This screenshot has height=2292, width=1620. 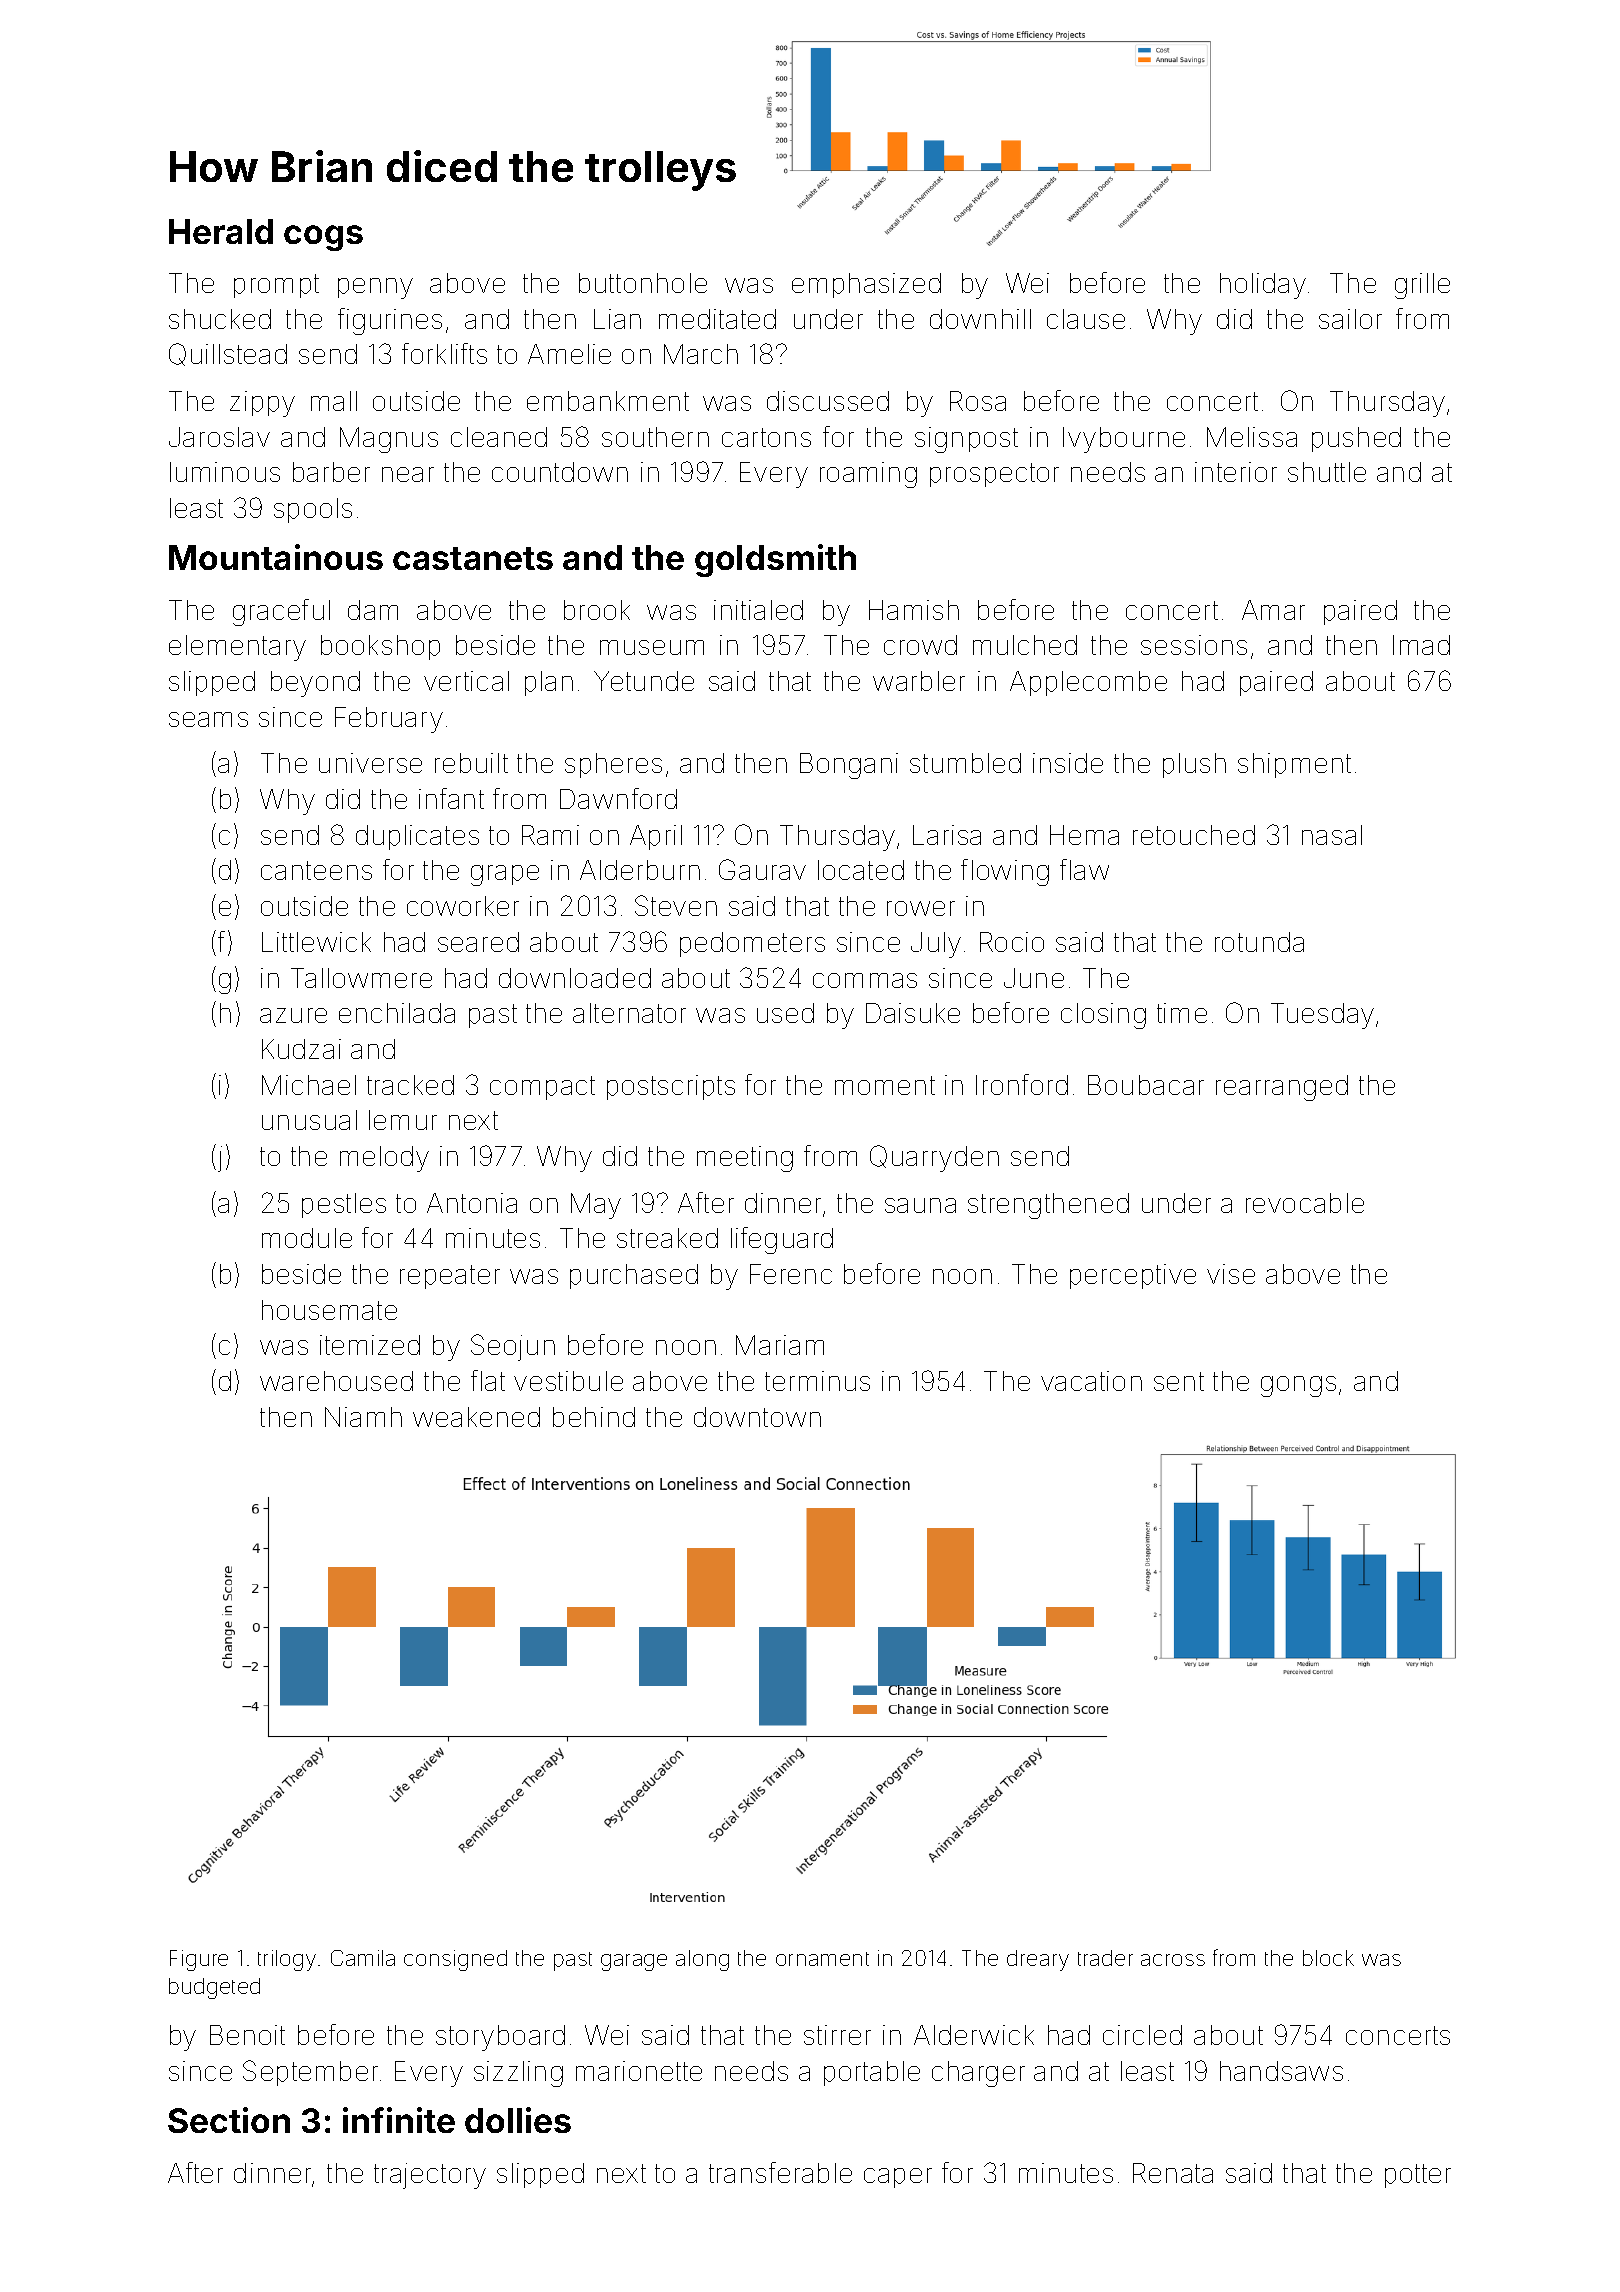 What do you see at coordinates (757, 1417) in the screenshot?
I see `downtown` at bounding box center [757, 1417].
